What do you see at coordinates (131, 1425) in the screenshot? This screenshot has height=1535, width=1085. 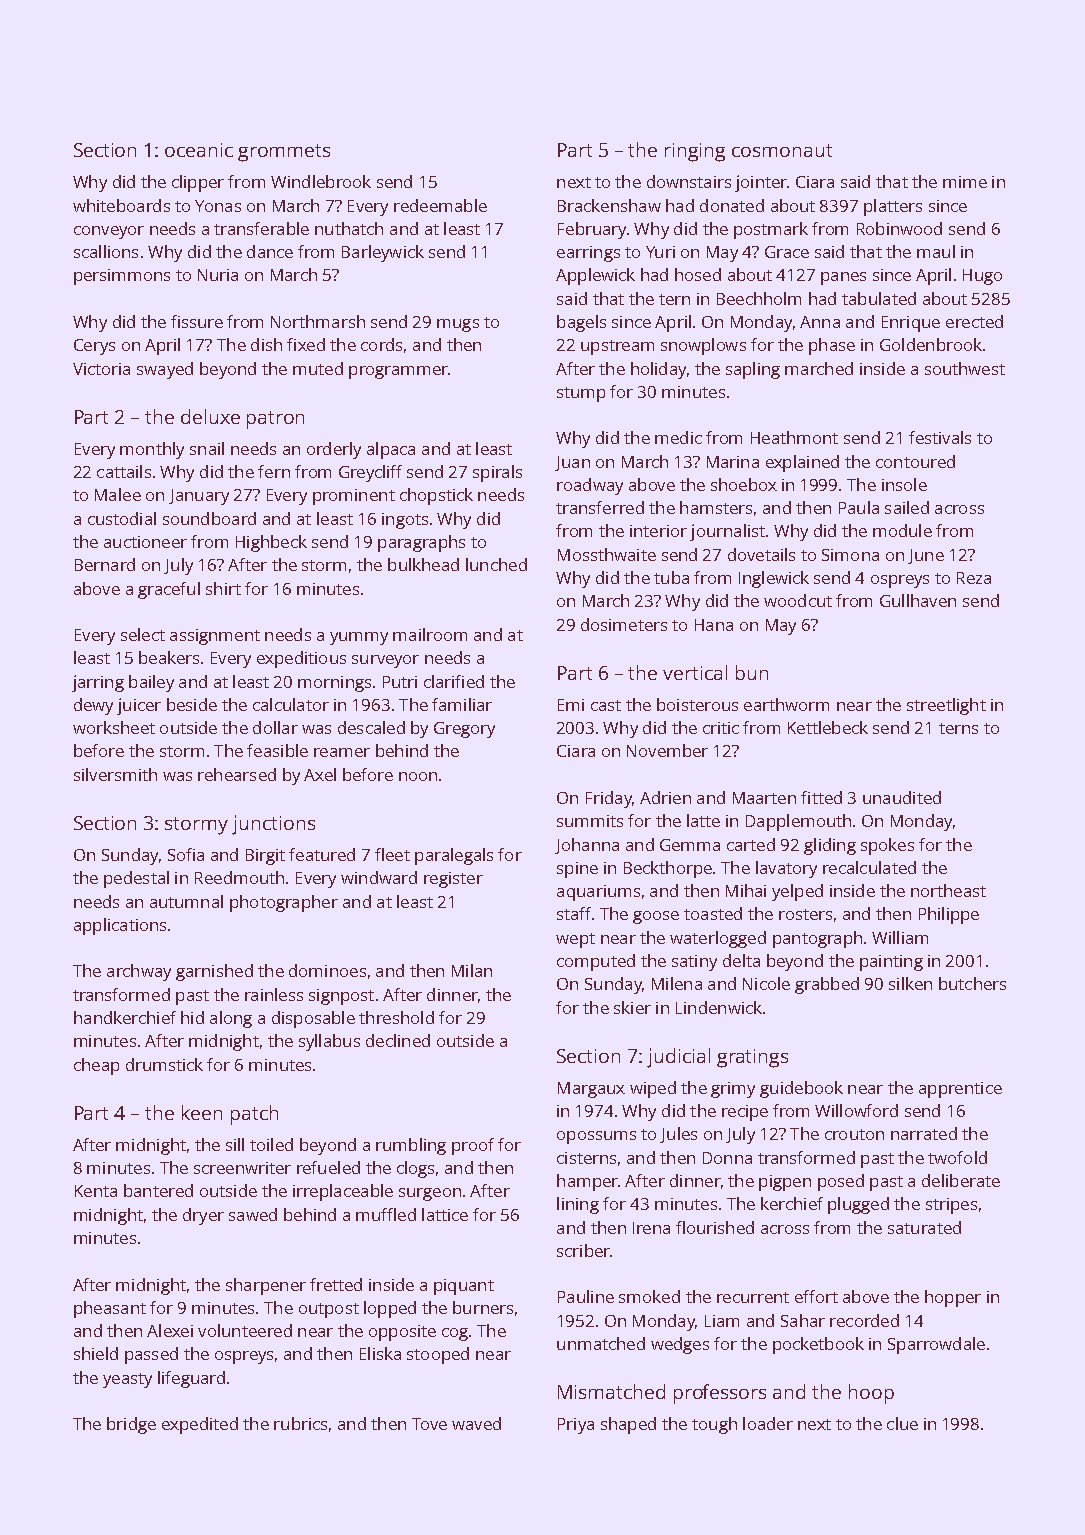 I see `bridge` at bounding box center [131, 1425].
